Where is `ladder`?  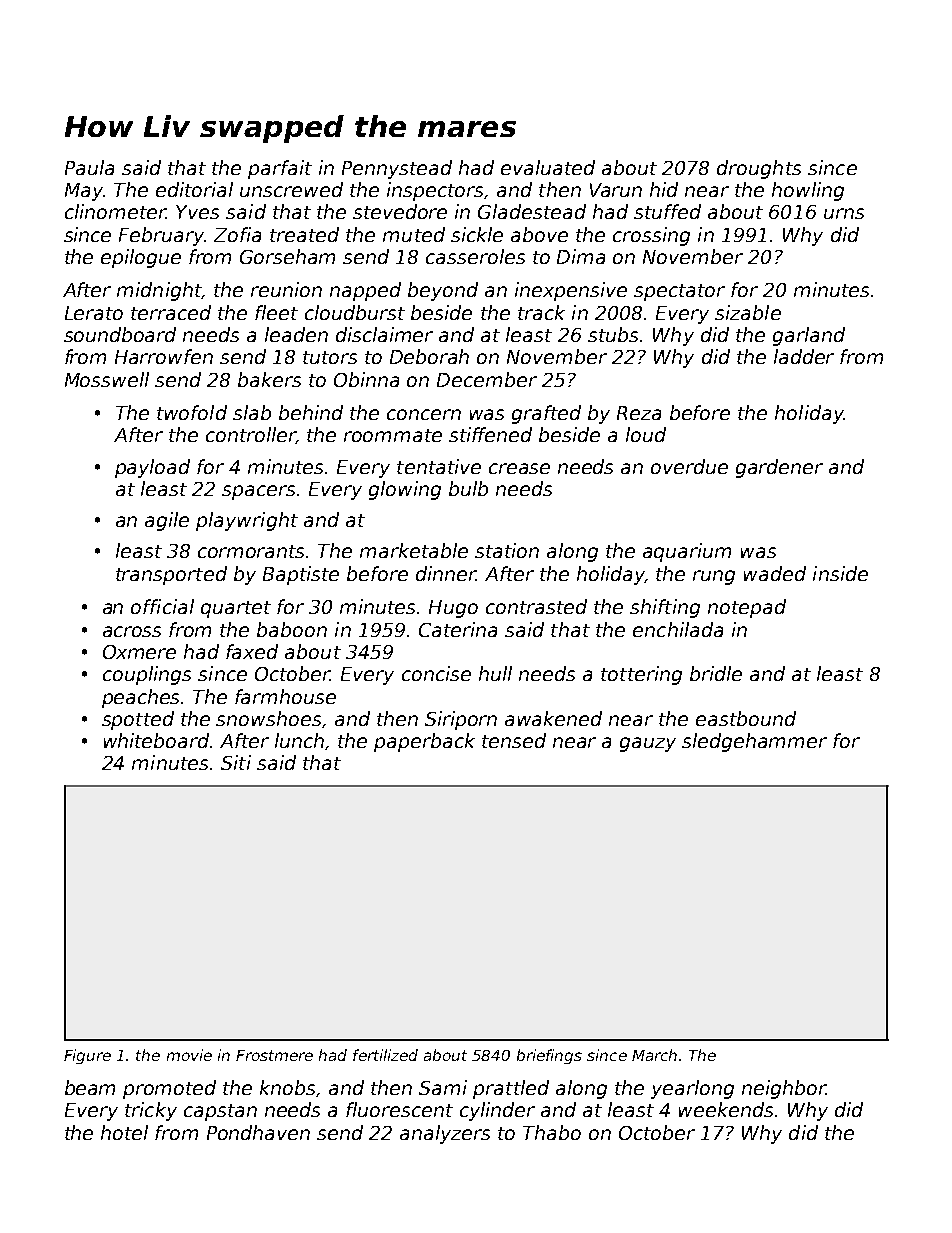 ladder is located at coordinates (804, 356).
